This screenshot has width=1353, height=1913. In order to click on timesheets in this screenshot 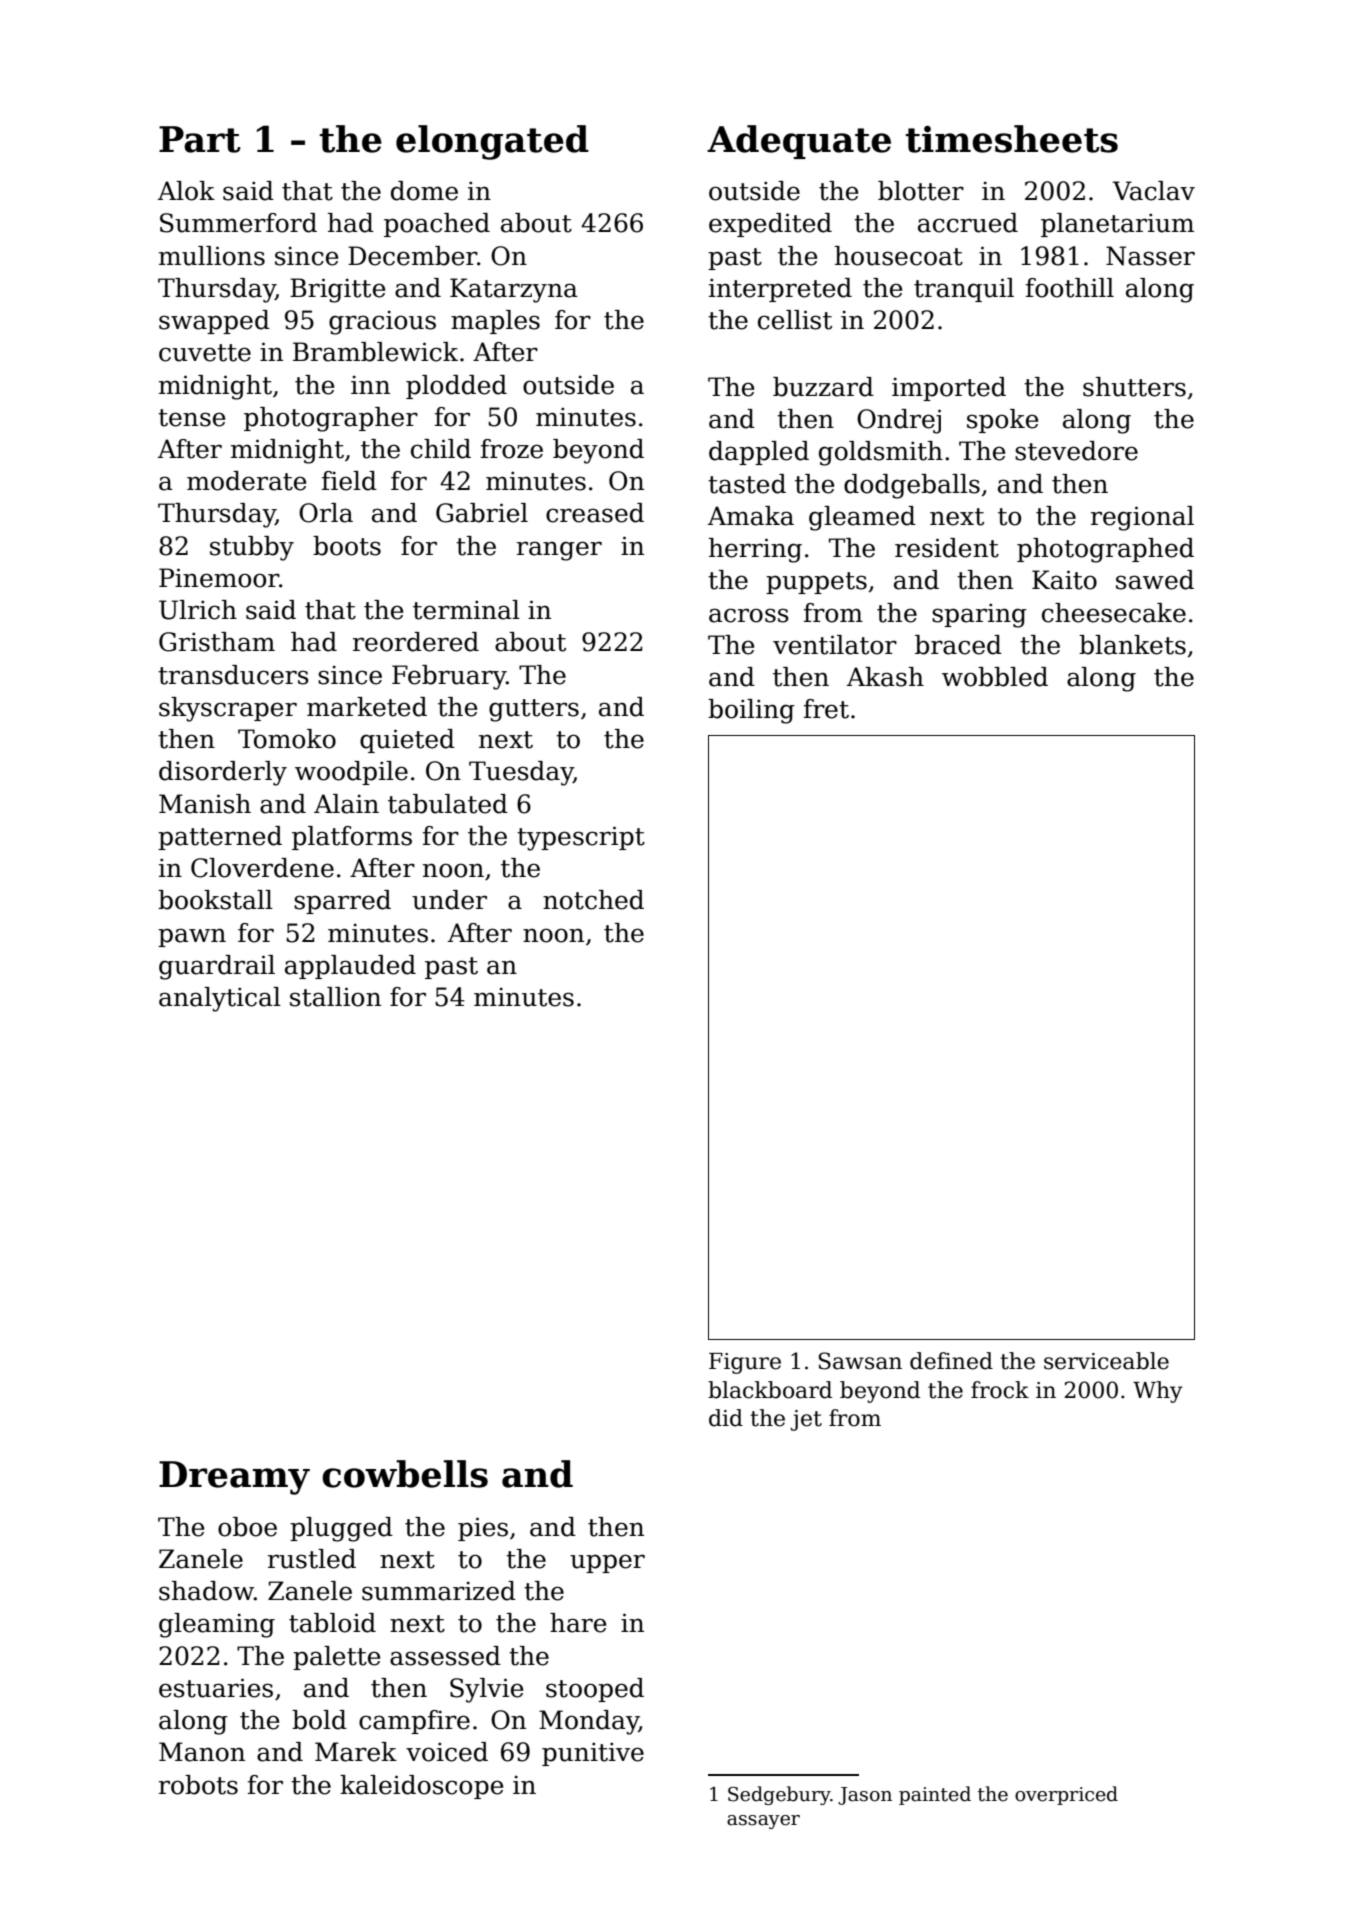, I will do `click(1011, 139)`.
